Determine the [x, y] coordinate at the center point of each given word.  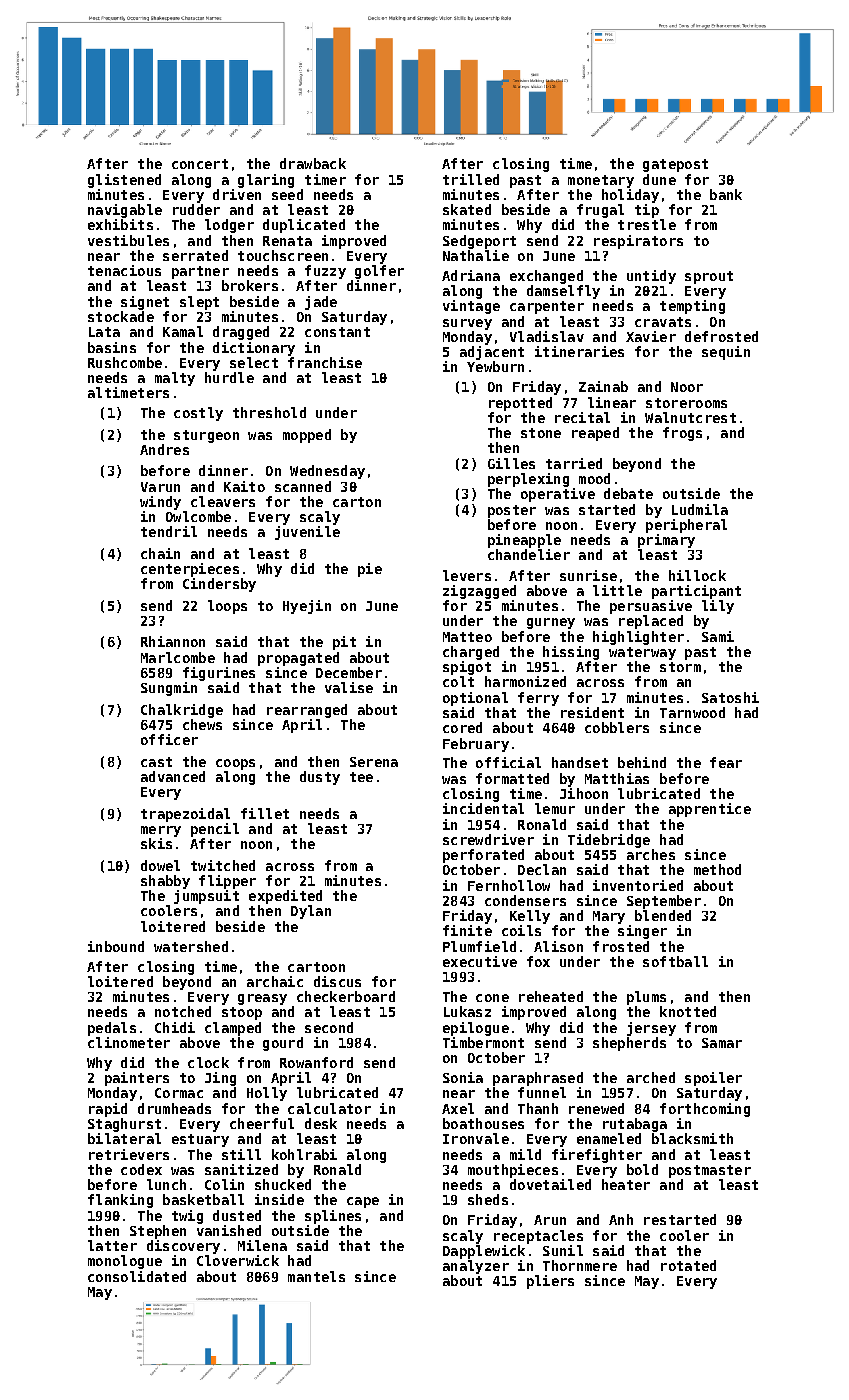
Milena [262, 1245]
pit [344, 643]
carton [357, 502]
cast [156, 762]
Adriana [471, 275]
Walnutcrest [690, 417]
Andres [164, 449]
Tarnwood [692, 712]
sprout [709, 277]
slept [199, 303]
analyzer [476, 1267]
